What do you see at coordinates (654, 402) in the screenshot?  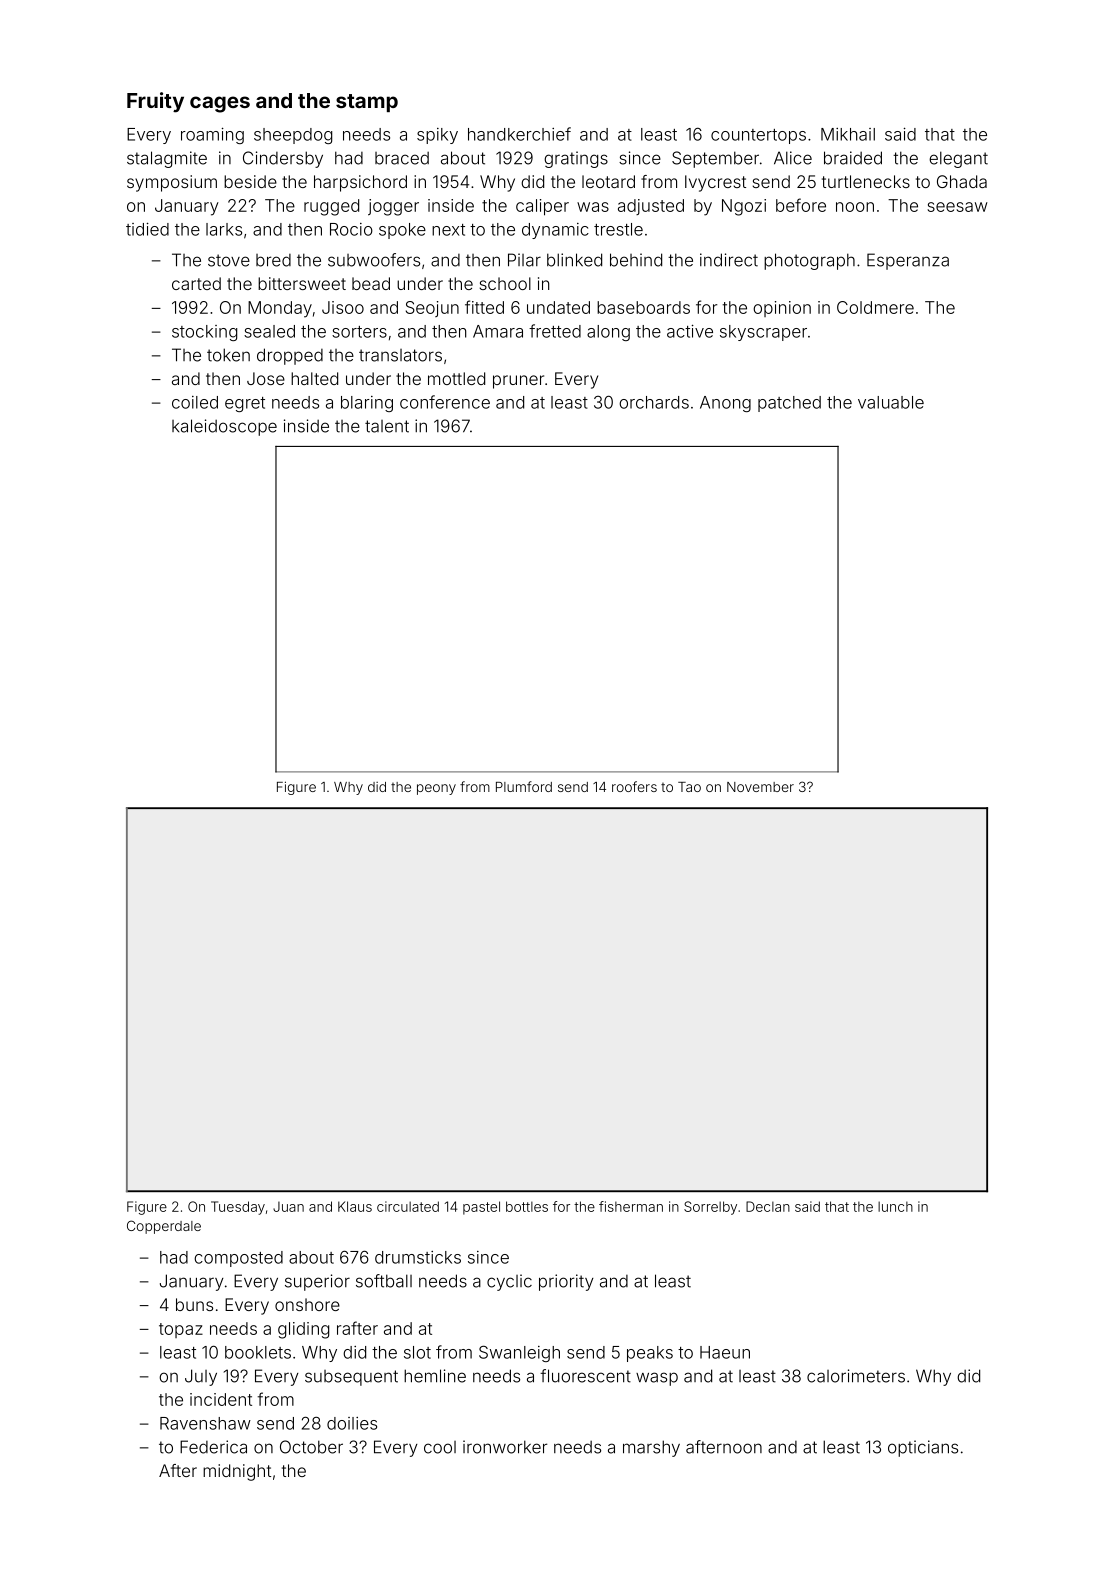 I see `orchards` at bounding box center [654, 402].
